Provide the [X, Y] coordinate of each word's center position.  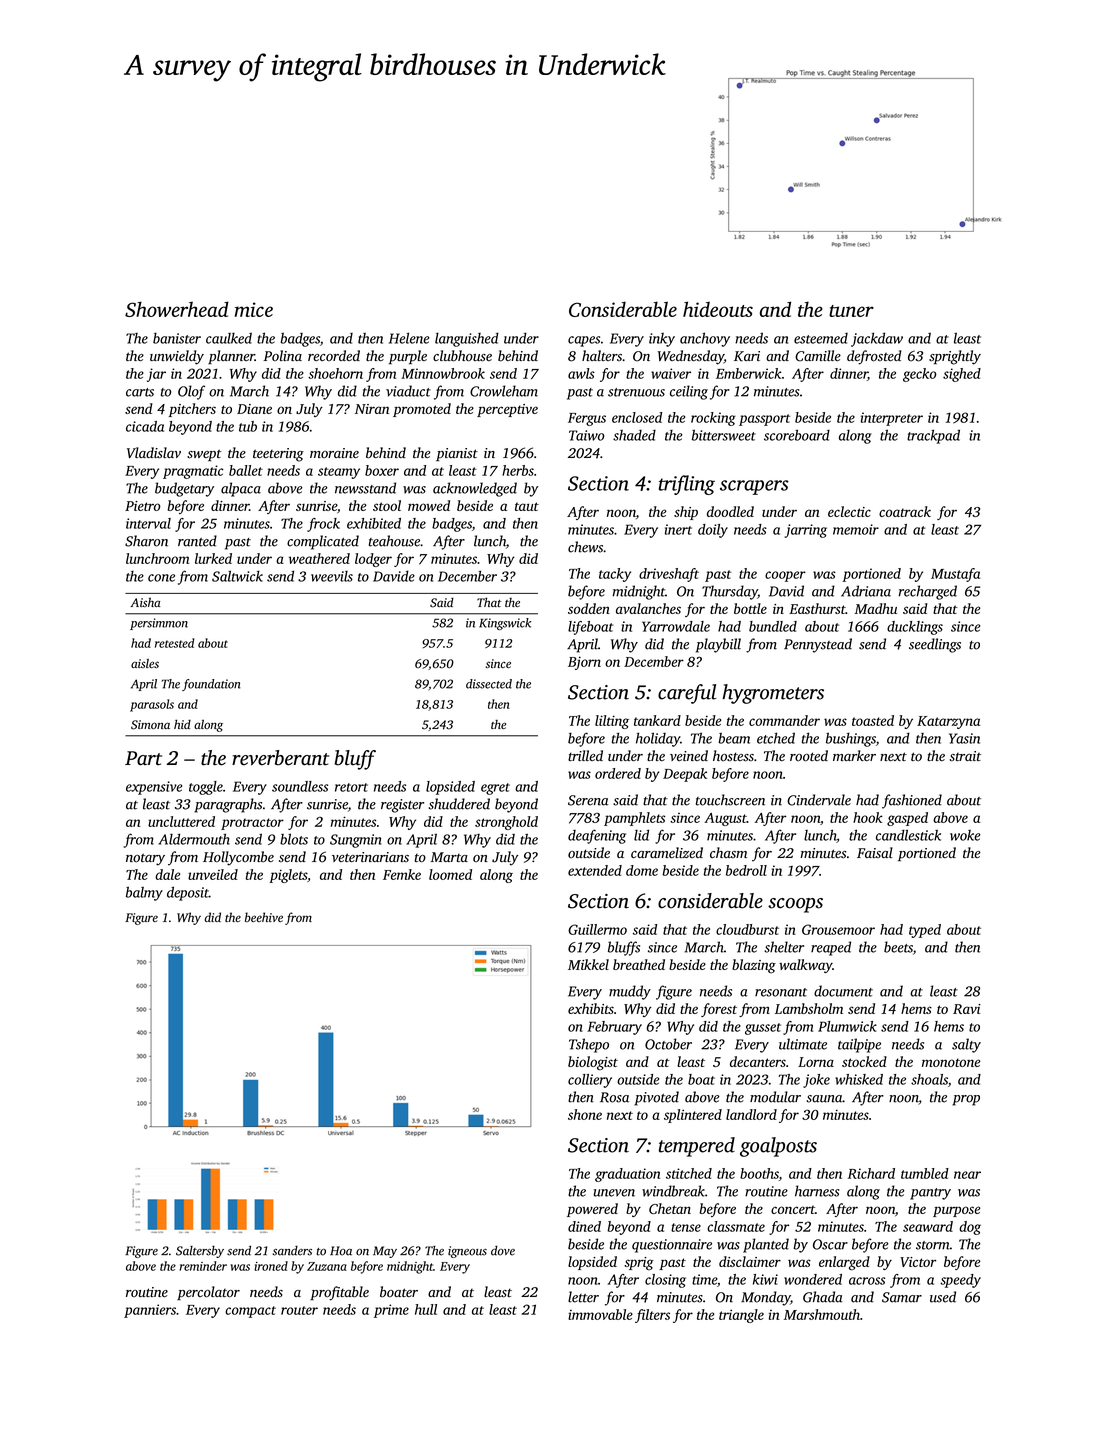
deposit [188, 893]
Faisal [875, 853]
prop [966, 1100]
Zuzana [327, 1266]
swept [204, 455]
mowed [429, 505]
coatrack [905, 511]
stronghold [506, 823]
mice [254, 309]
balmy [144, 893]
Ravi [967, 1009]
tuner [851, 311]
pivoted [656, 1098]
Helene [409, 338]
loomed [450, 874]
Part [143, 758]
